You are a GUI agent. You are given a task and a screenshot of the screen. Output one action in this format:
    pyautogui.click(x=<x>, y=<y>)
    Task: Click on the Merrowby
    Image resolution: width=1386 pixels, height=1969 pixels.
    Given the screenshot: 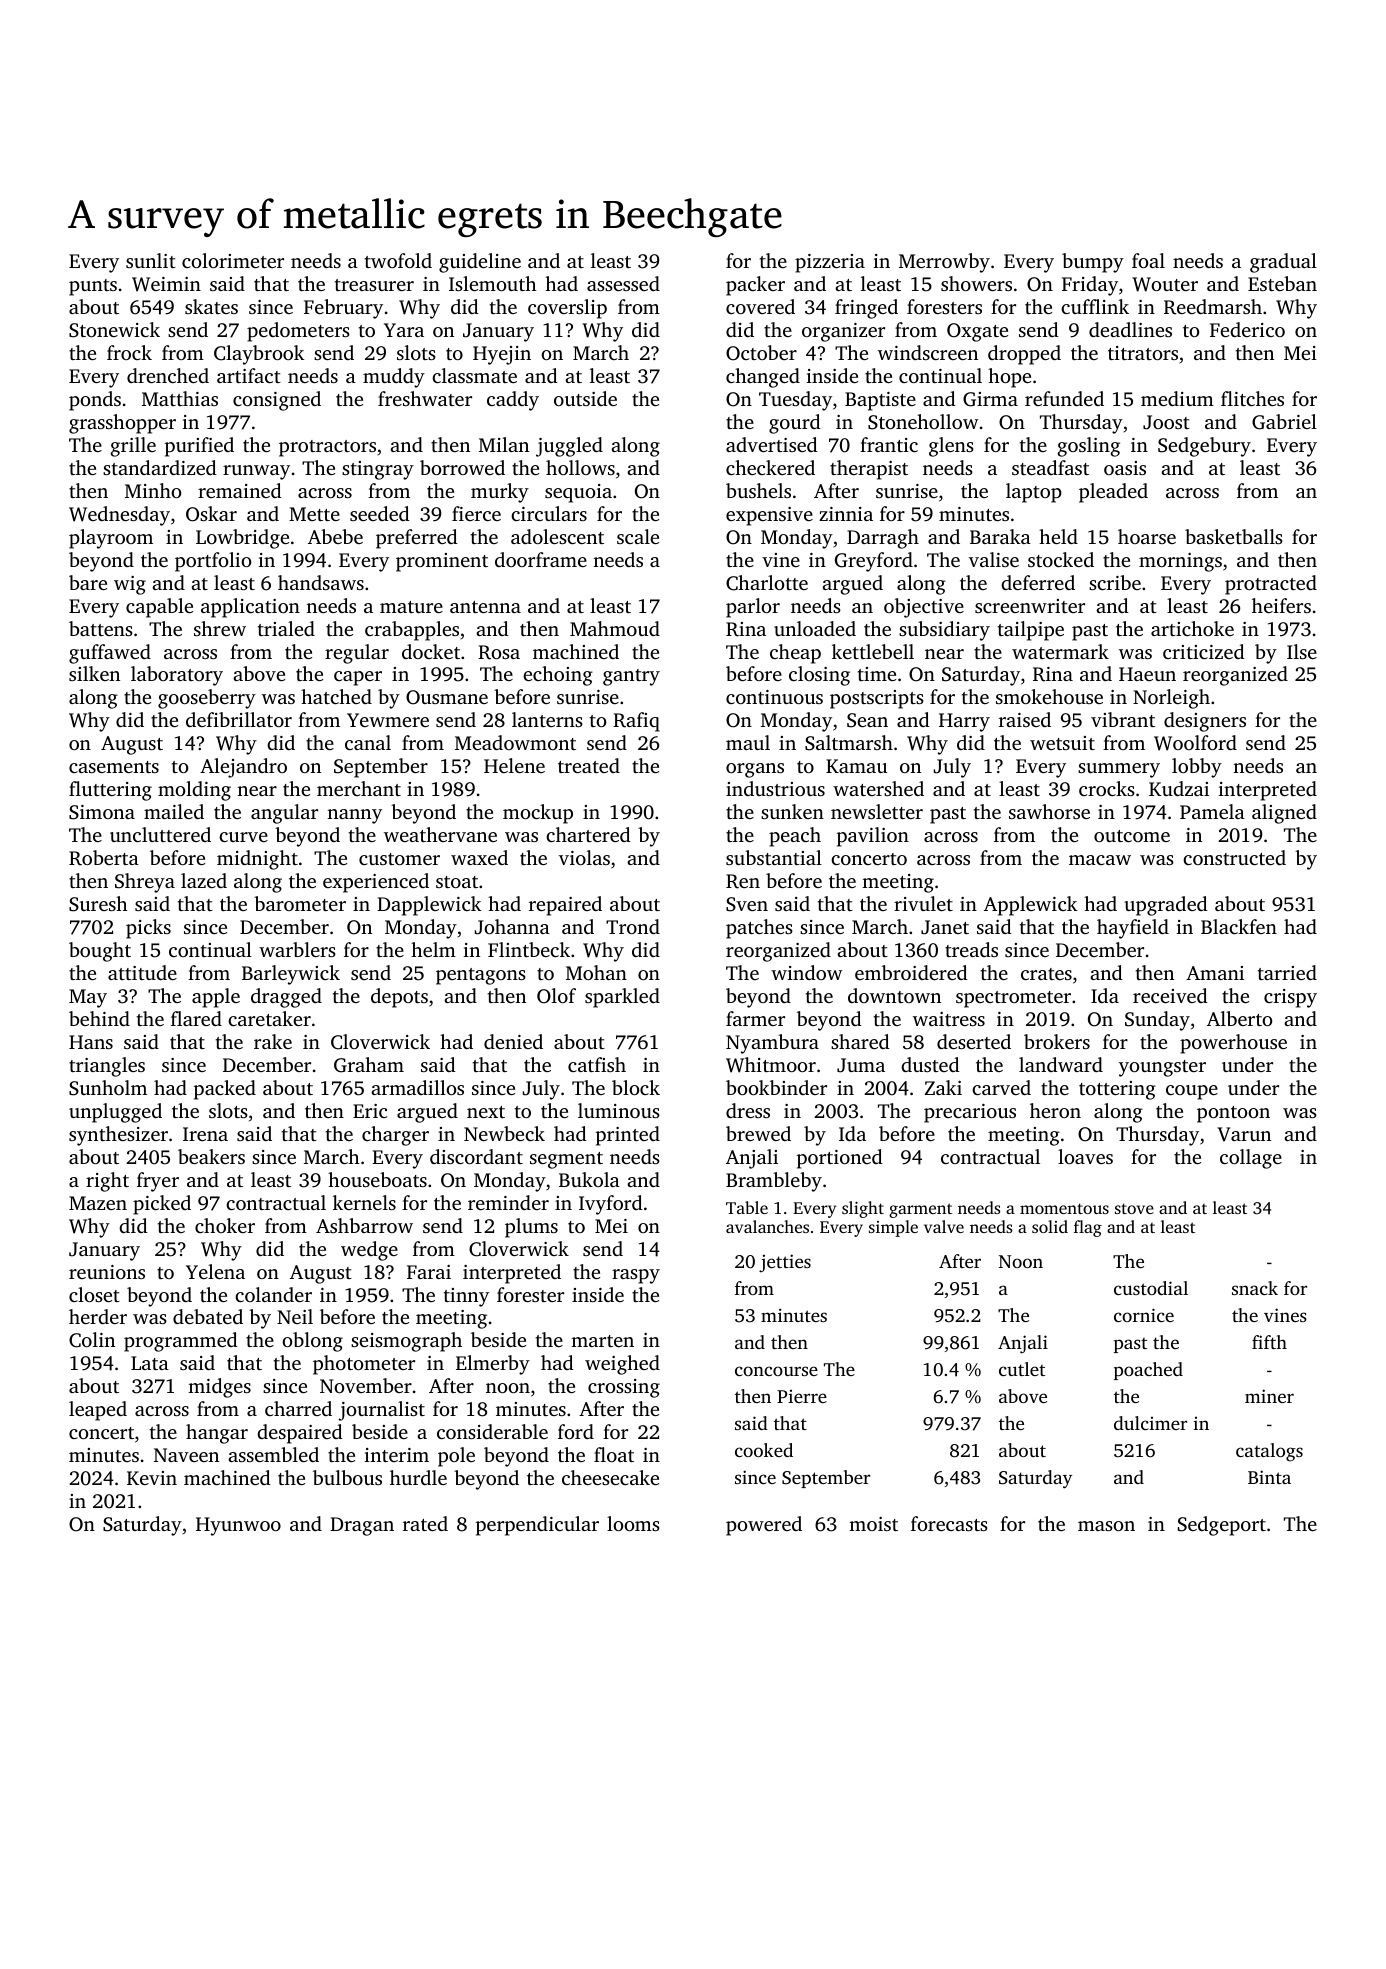 What is the action you would take?
    pyautogui.click(x=944, y=263)
